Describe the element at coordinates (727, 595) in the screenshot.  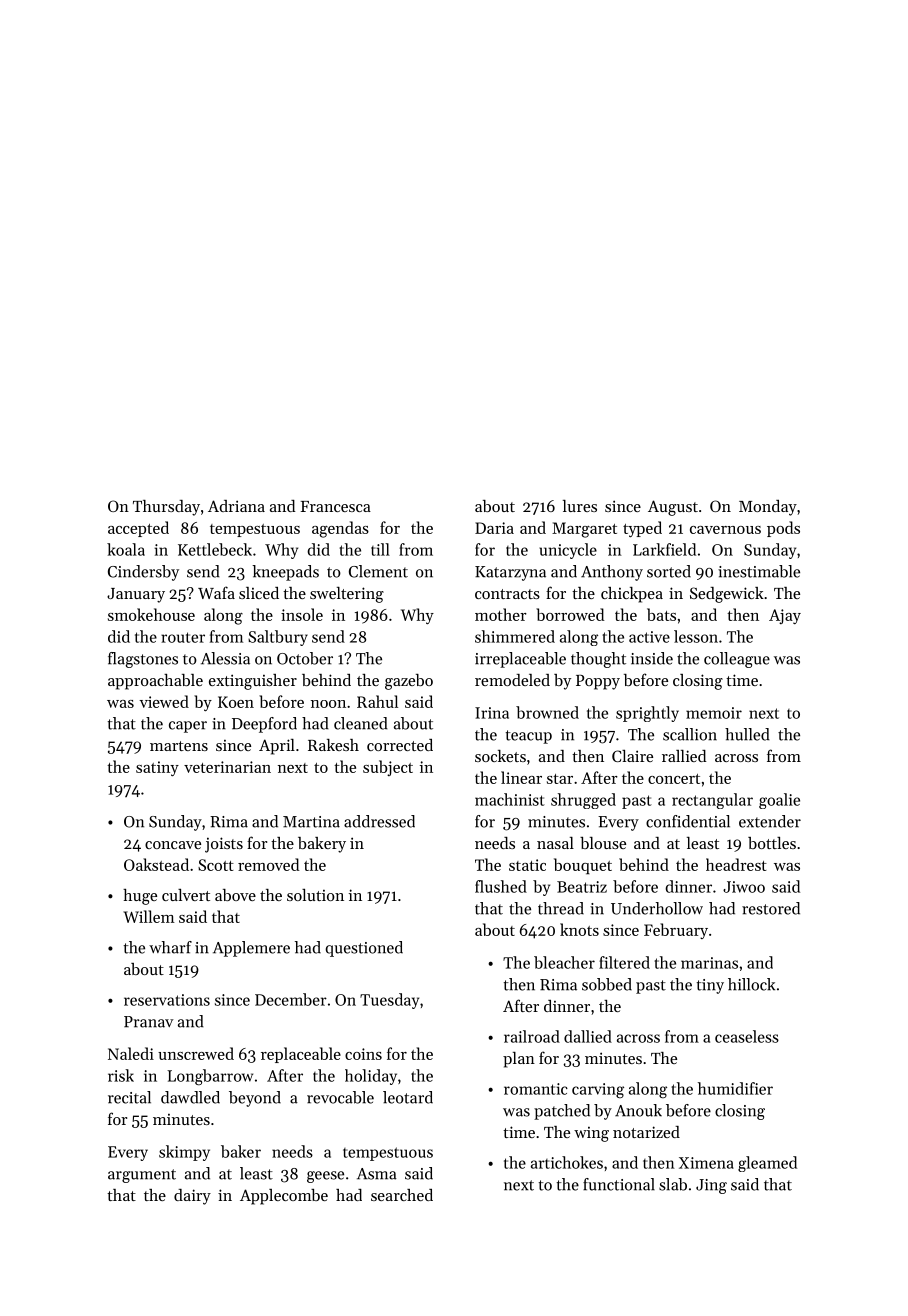
I see `Sedgewick` at that location.
